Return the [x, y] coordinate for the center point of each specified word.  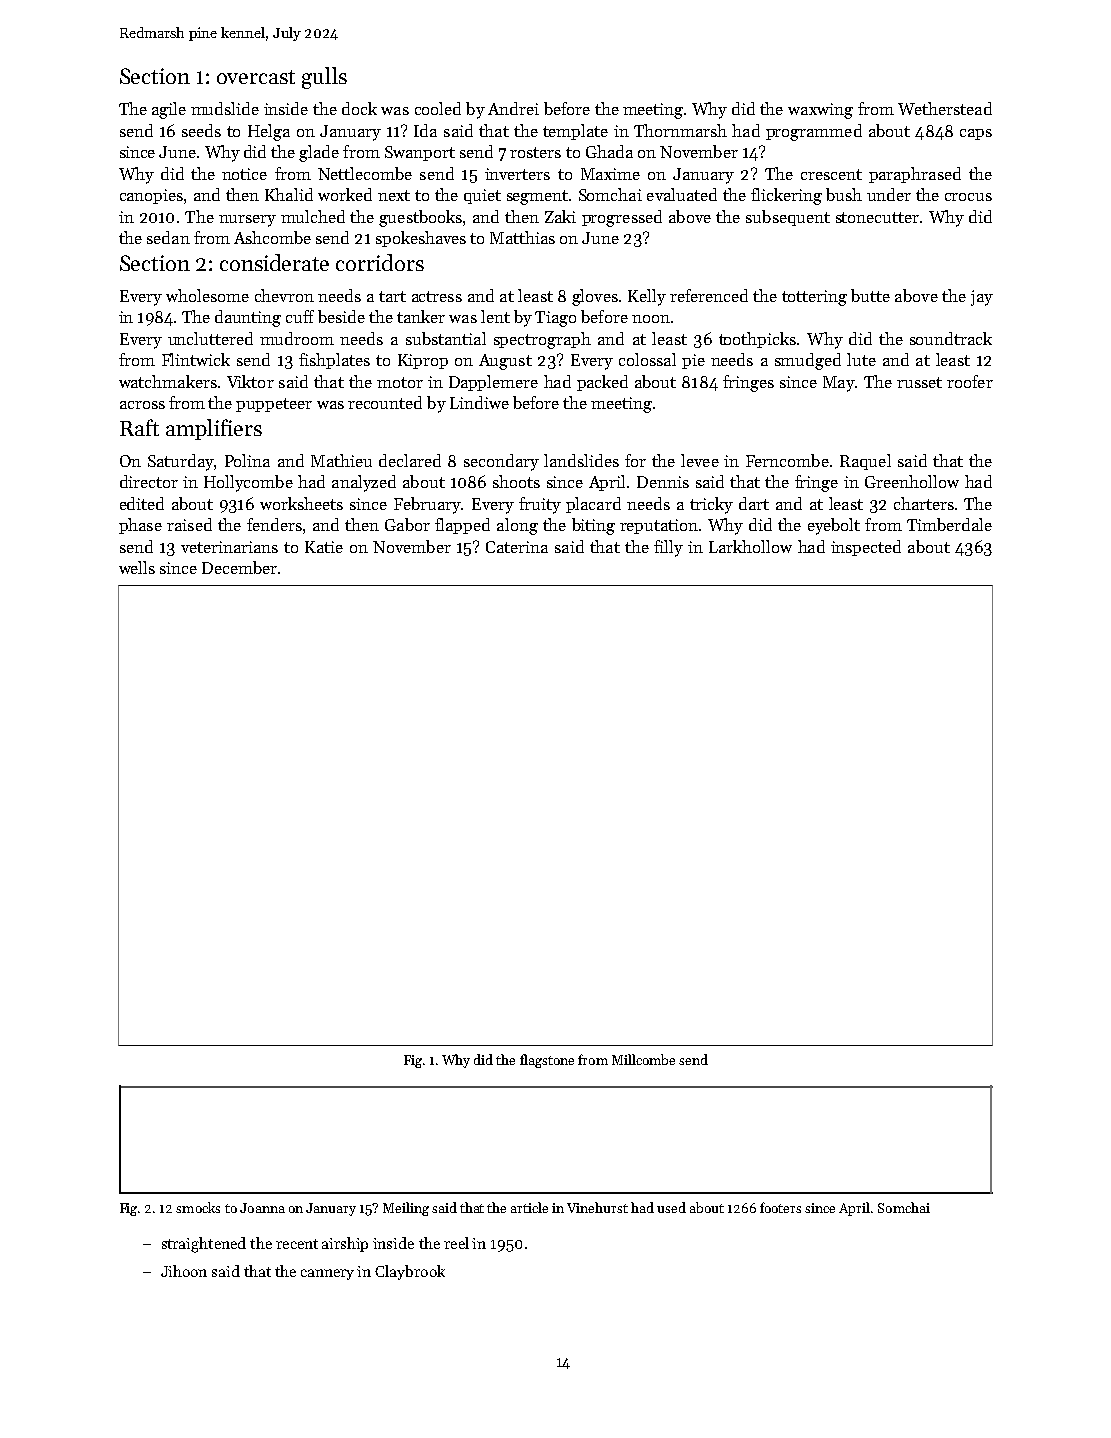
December [239, 567]
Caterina [517, 547]
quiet [482, 196]
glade [319, 153]
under [889, 194]
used [671, 1207]
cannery [327, 1274]
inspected [866, 548]
